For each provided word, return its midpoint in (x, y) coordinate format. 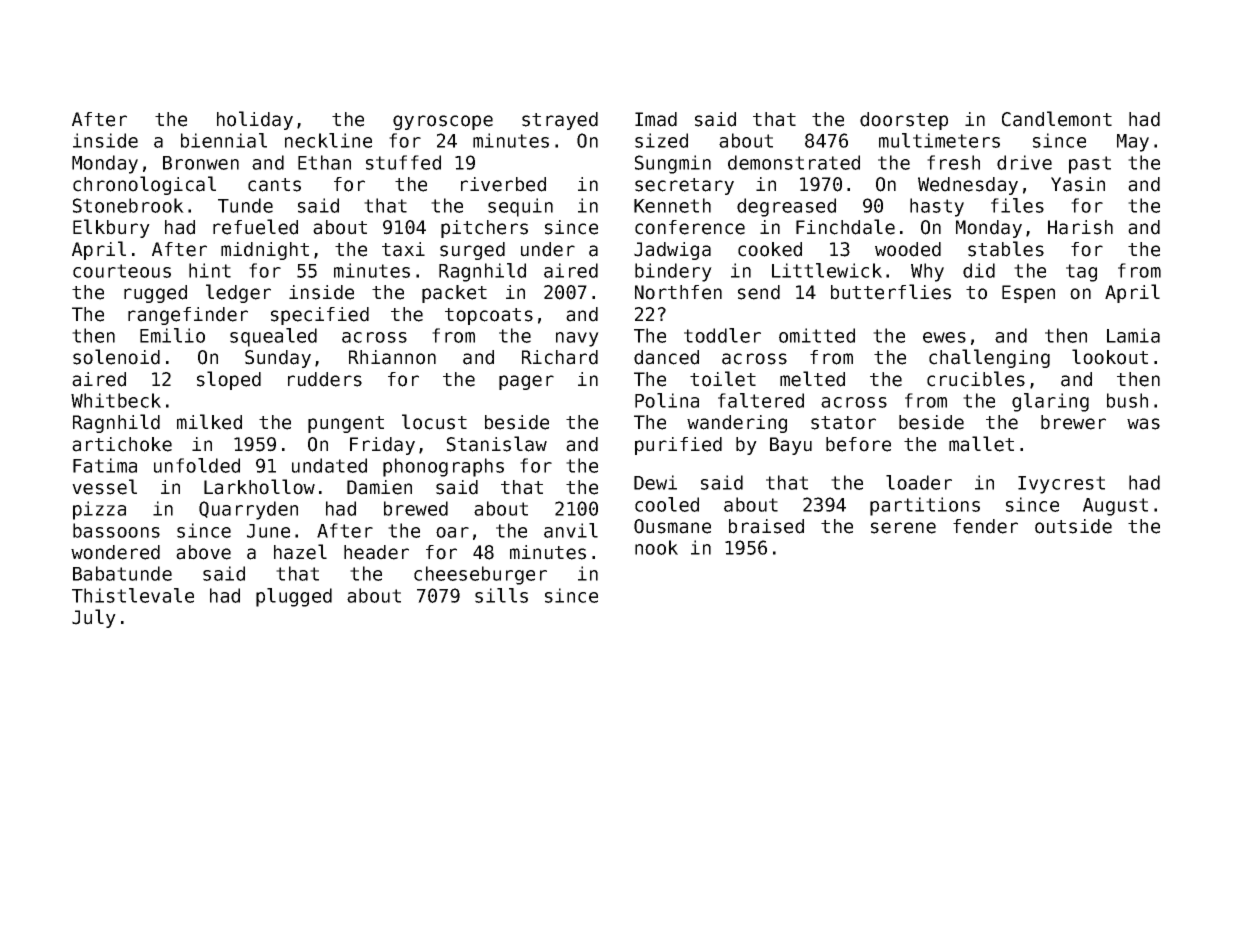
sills (501, 595)
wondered (115, 552)
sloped (229, 380)
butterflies (891, 292)
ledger (238, 293)
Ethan (324, 162)
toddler (722, 335)
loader (919, 482)
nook (656, 547)
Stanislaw (497, 444)
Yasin (1078, 184)
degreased (786, 207)
